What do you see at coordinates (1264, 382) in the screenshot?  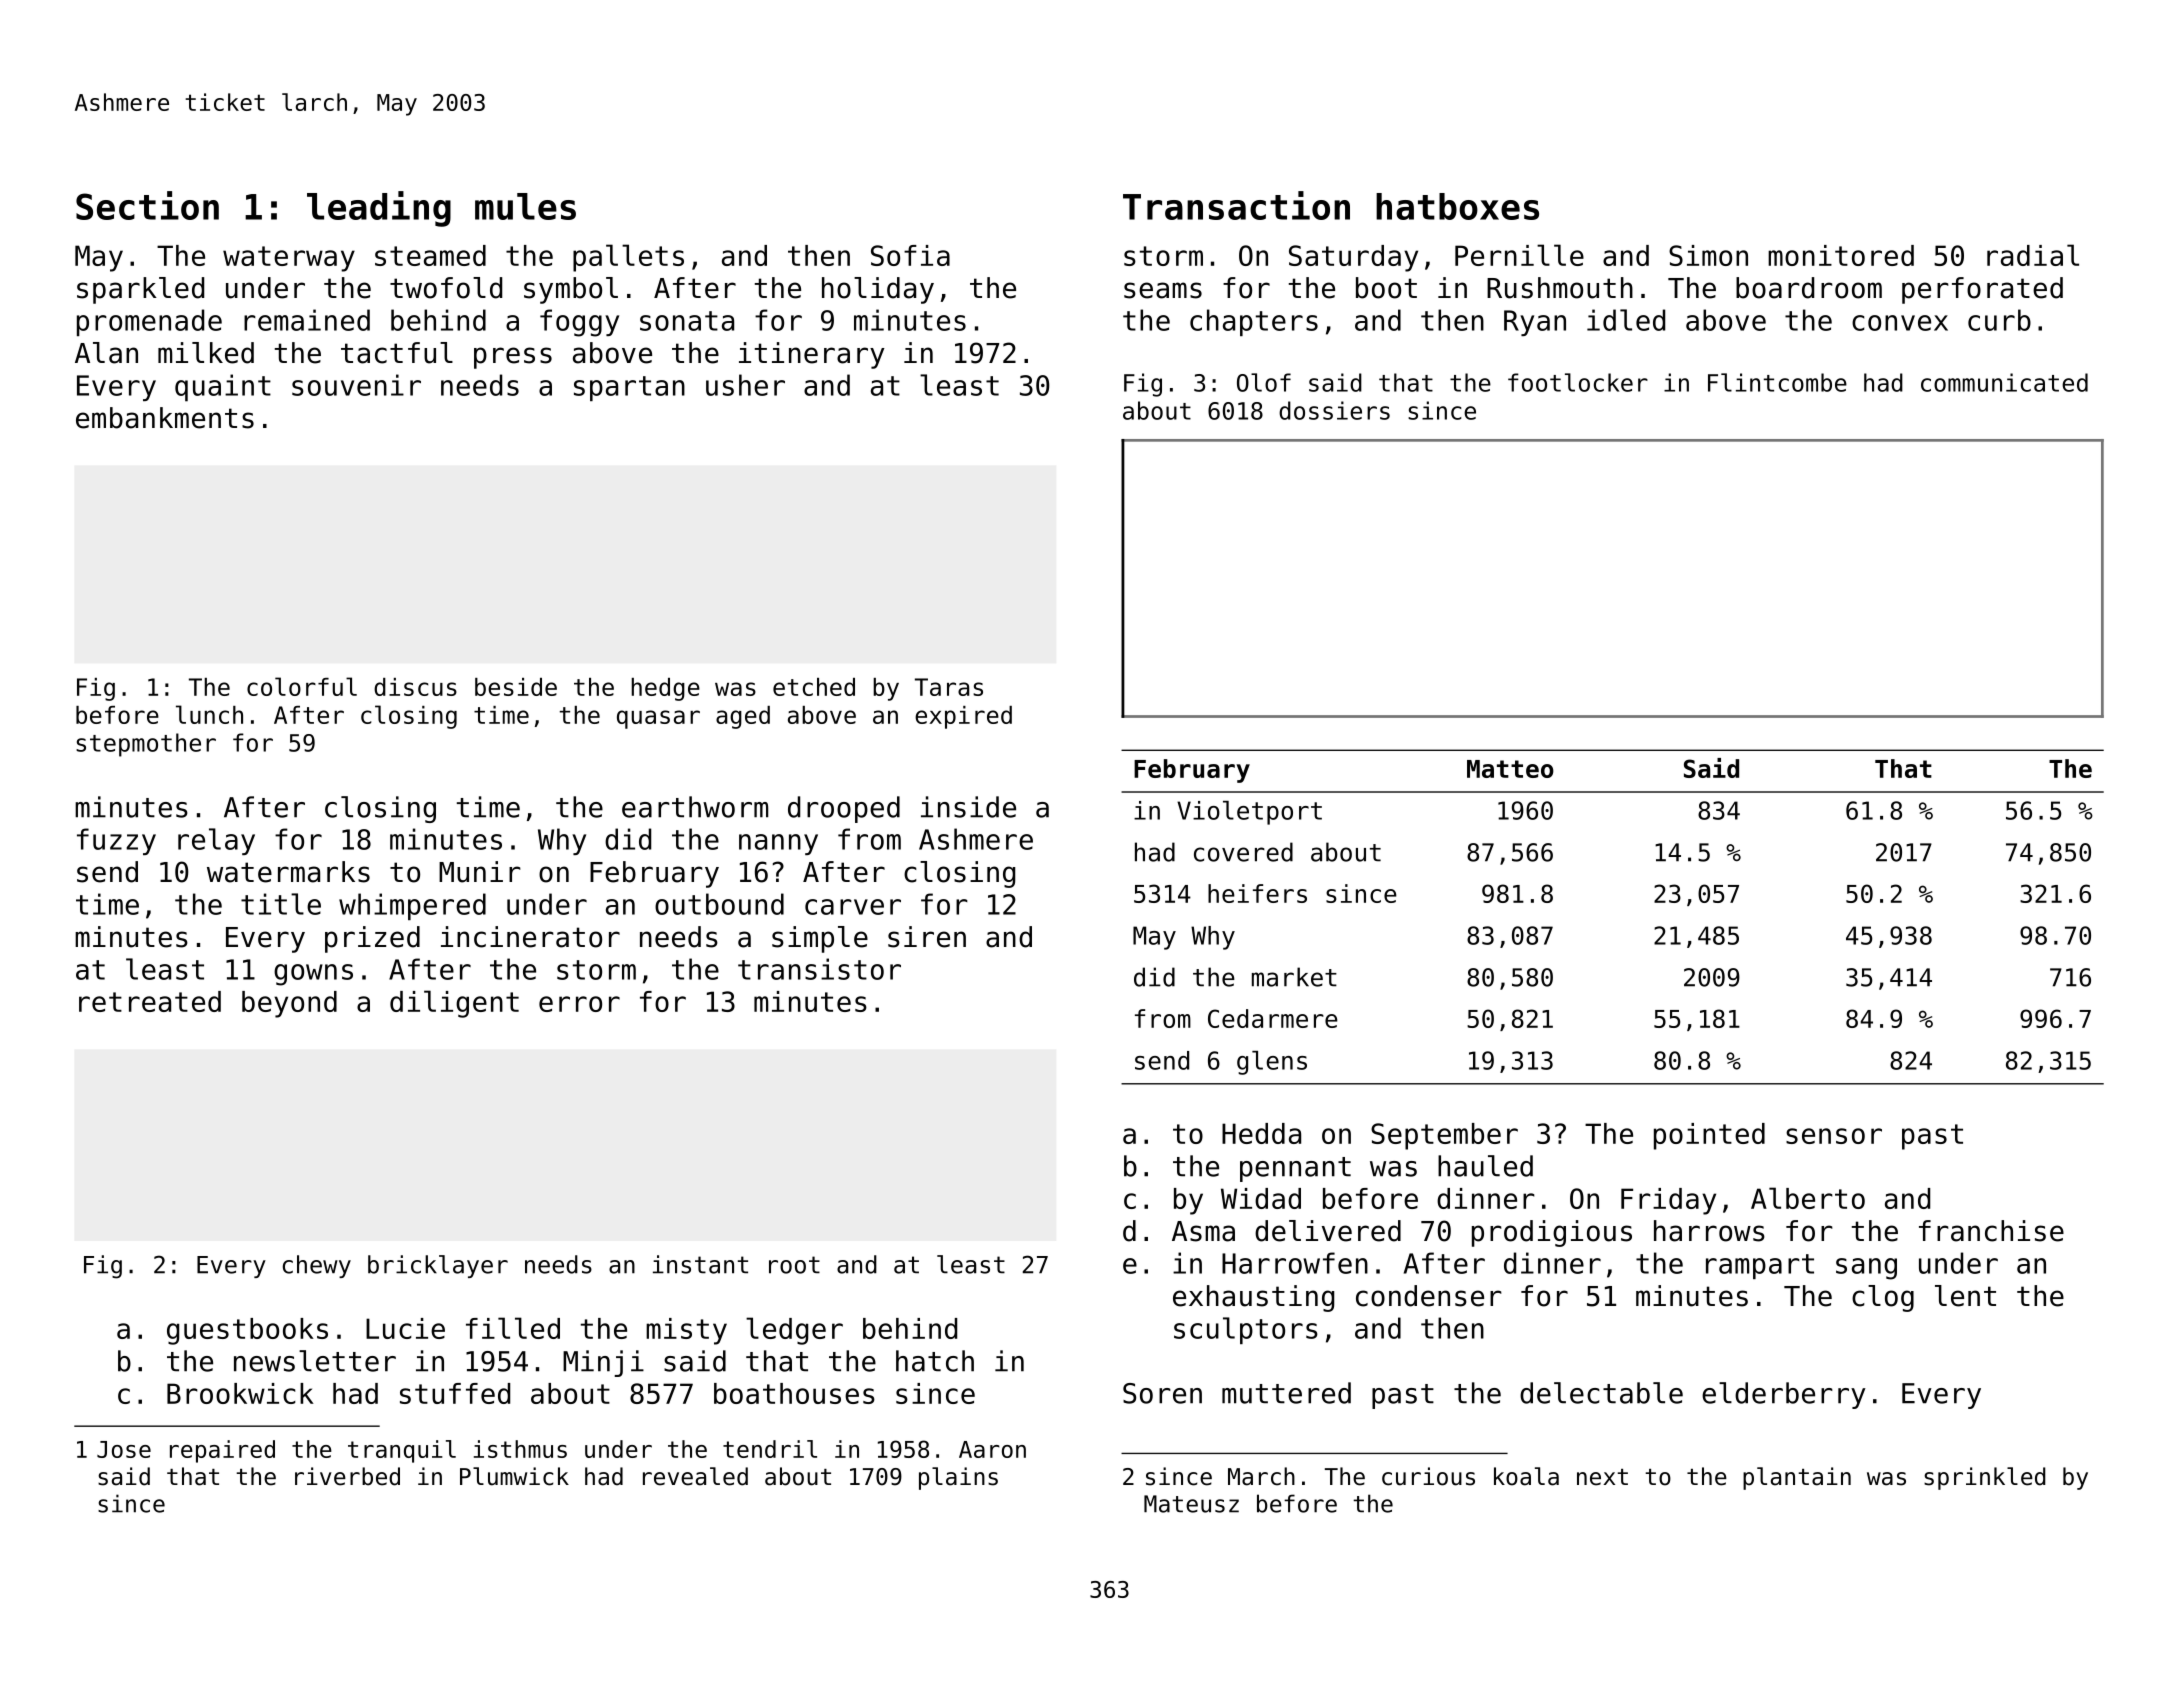 I see `Olof` at bounding box center [1264, 382].
